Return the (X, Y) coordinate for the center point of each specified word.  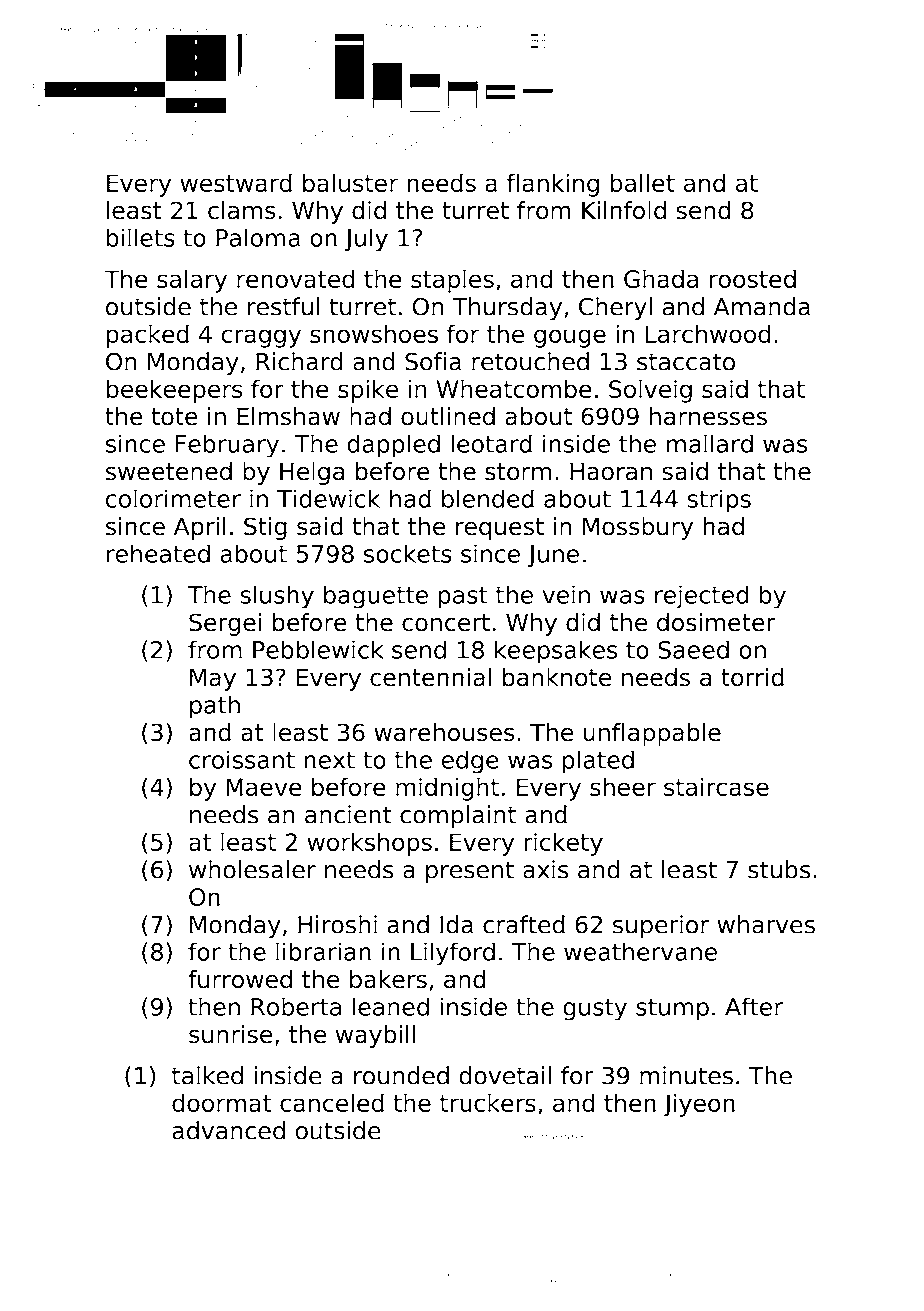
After (754, 1006)
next (329, 760)
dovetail (505, 1075)
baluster (350, 182)
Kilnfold (624, 210)
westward (236, 182)
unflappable (652, 734)
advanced (229, 1130)
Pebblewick (318, 649)
